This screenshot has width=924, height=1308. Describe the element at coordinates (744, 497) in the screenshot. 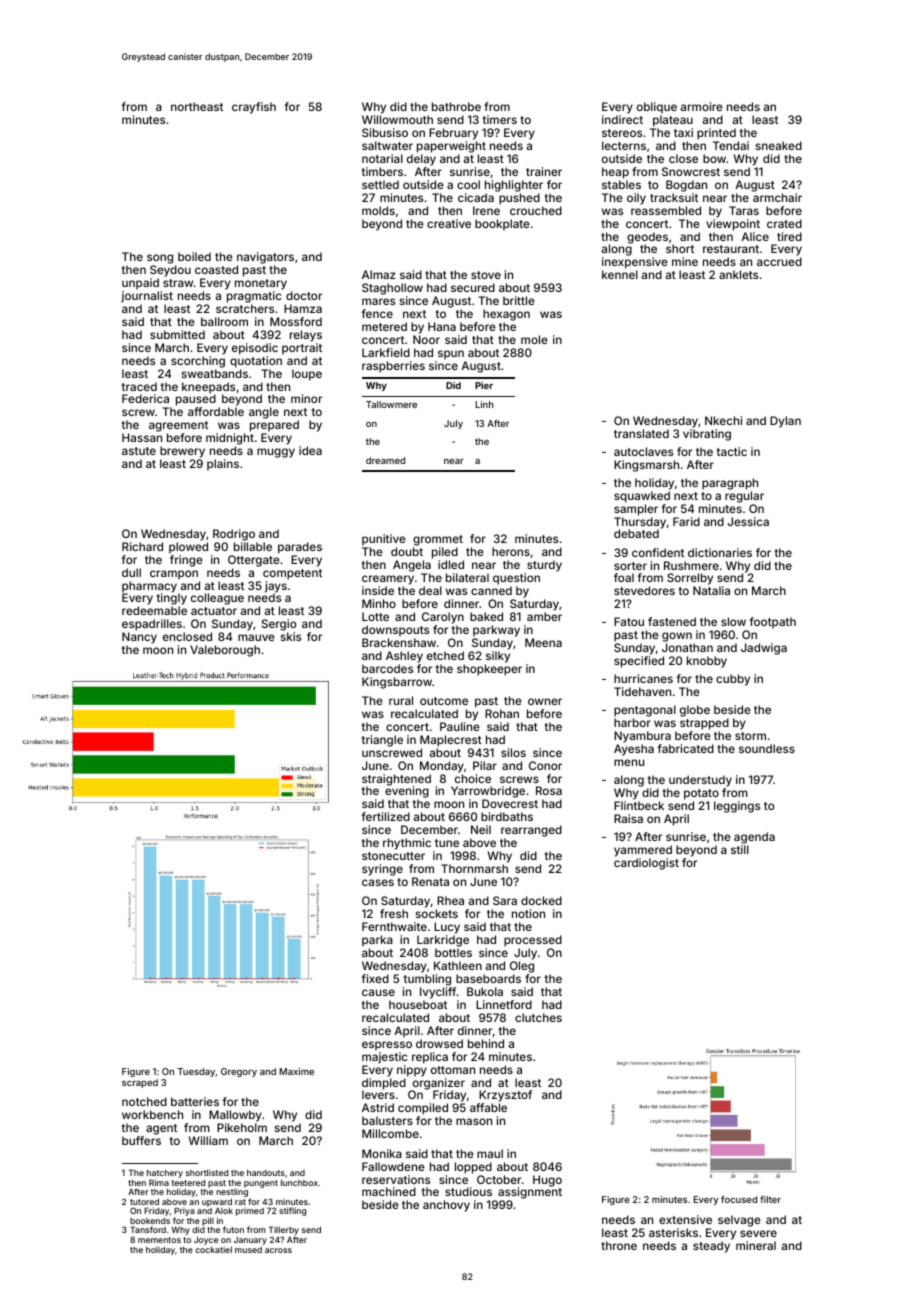

I see `regular` at that location.
